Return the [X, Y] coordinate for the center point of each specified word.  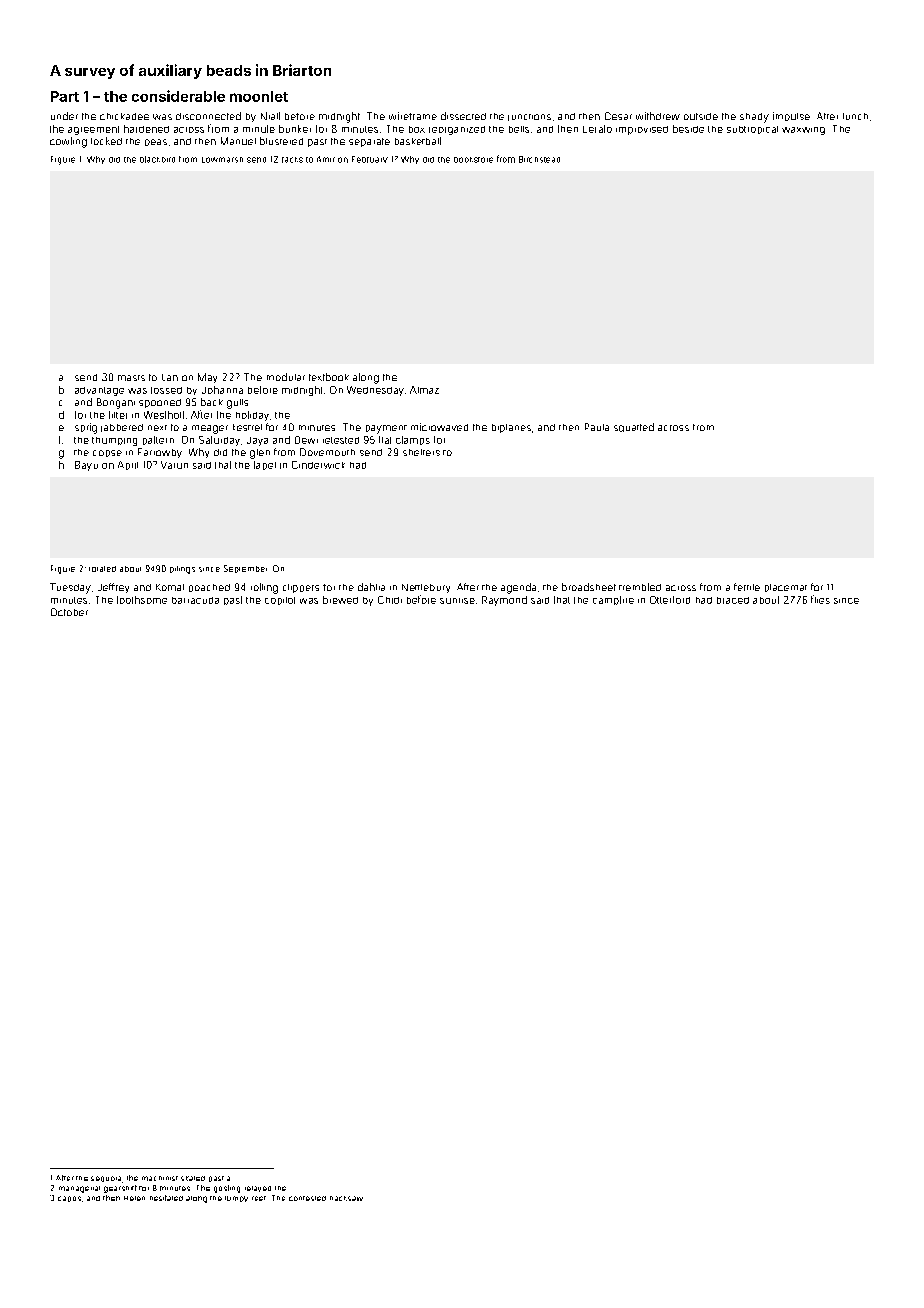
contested [307, 1198]
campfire [613, 600]
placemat [786, 588]
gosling [227, 1189]
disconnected [208, 116]
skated [193, 1178]
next [157, 428]
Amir [326, 159]
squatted [634, 427]
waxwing [803, 131]
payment [386, 429]
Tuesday [70, 588]
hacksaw [346, 1198]
